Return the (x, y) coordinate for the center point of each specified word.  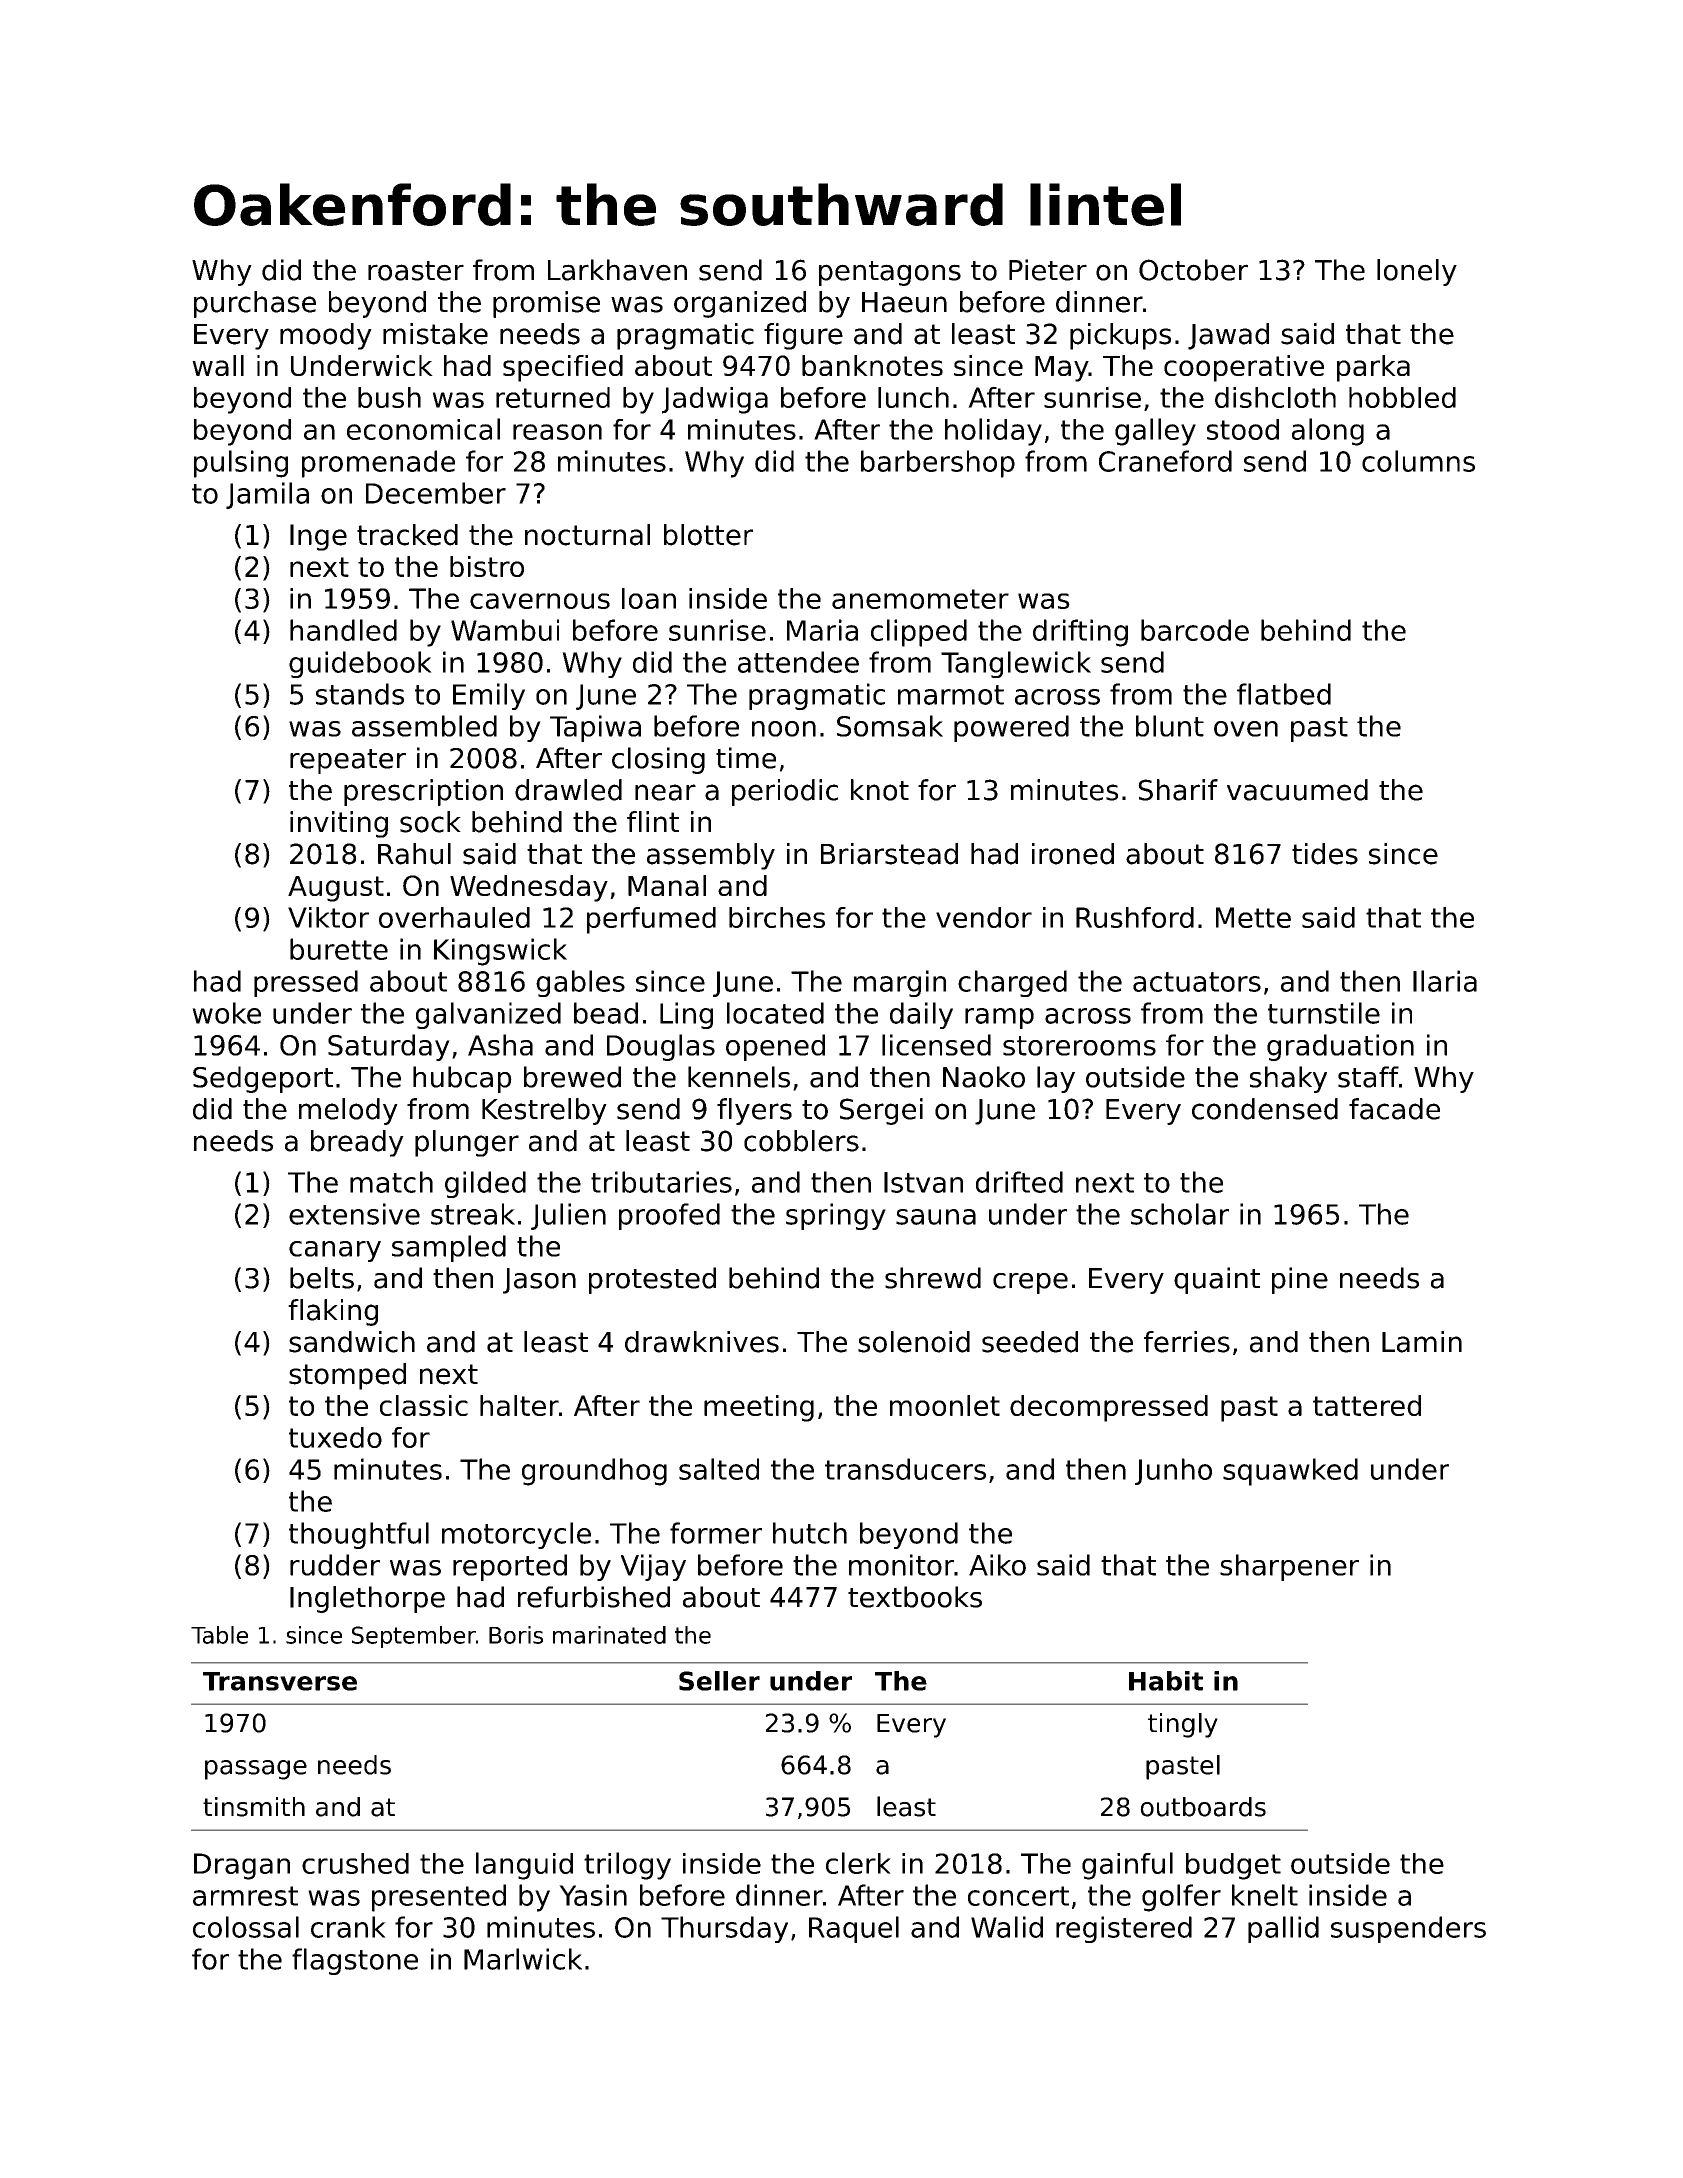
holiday (993, 432)
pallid (1283, 1929)
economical (423, 429)
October (1193, 270)
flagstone (355, 1961)
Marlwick (523, 1959)
